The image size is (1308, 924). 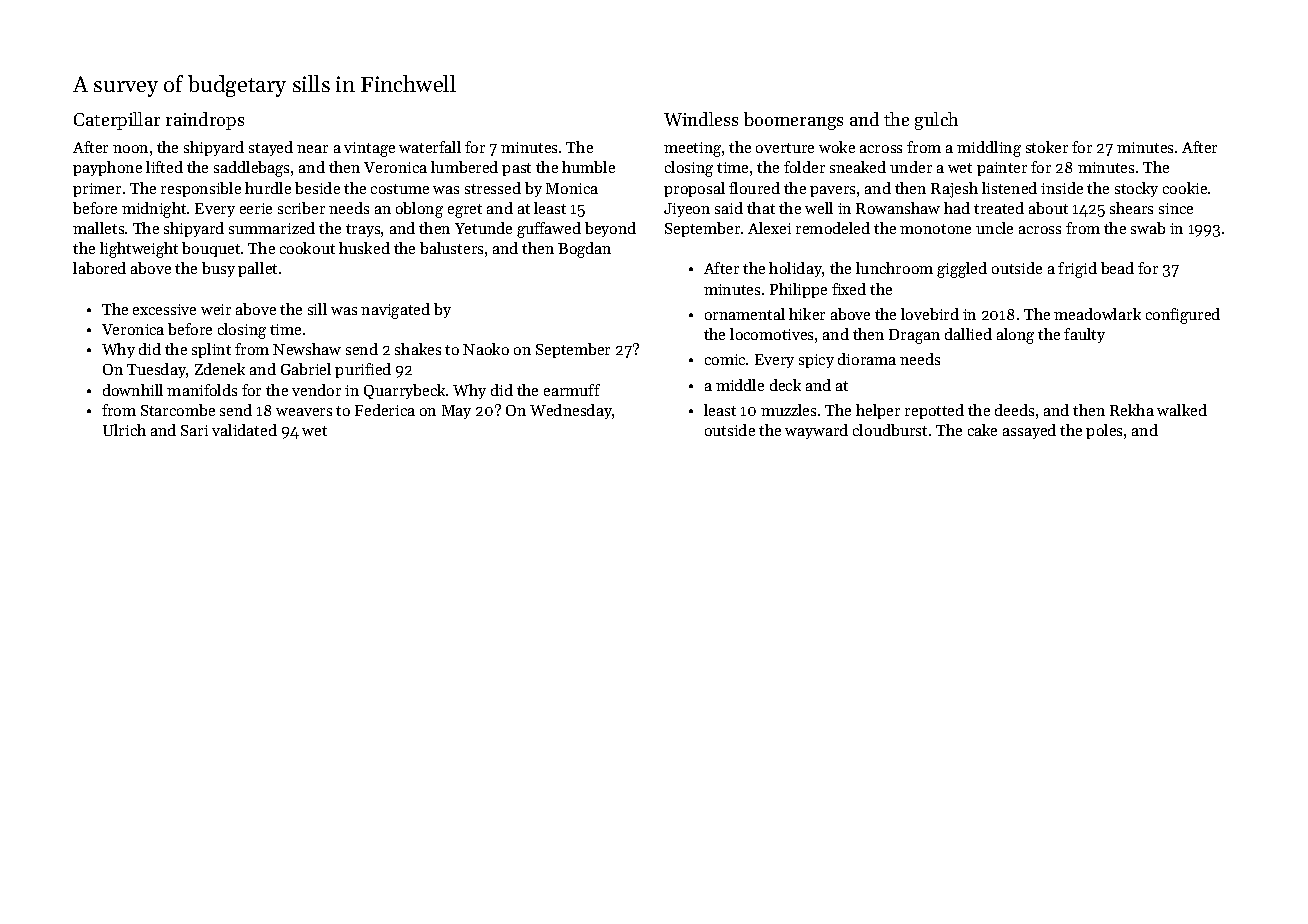 What do you see at coordinates (936, 121) in the image?
I see `gulch` at bounding box center [936, 121].
